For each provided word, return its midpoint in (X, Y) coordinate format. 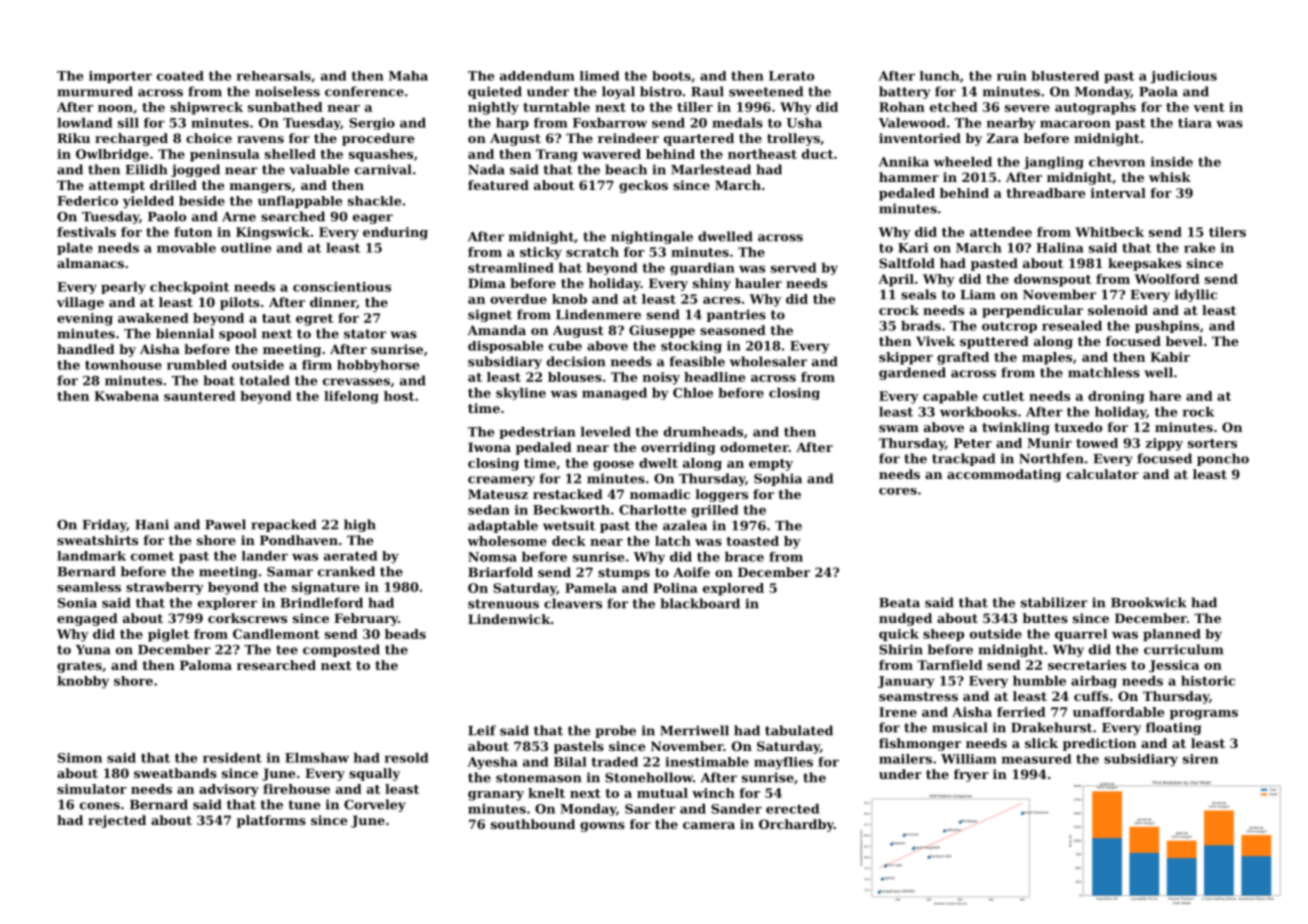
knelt (546, 793)
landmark (91, 556)
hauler (758, 283)
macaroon (1075, 124)
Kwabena (126, 396)
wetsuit (569, 525)
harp (512, 124)
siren (1200, 759)
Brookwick (1149, 602)
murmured (95, 91)
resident (232, 758)
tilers (1227, 232)
